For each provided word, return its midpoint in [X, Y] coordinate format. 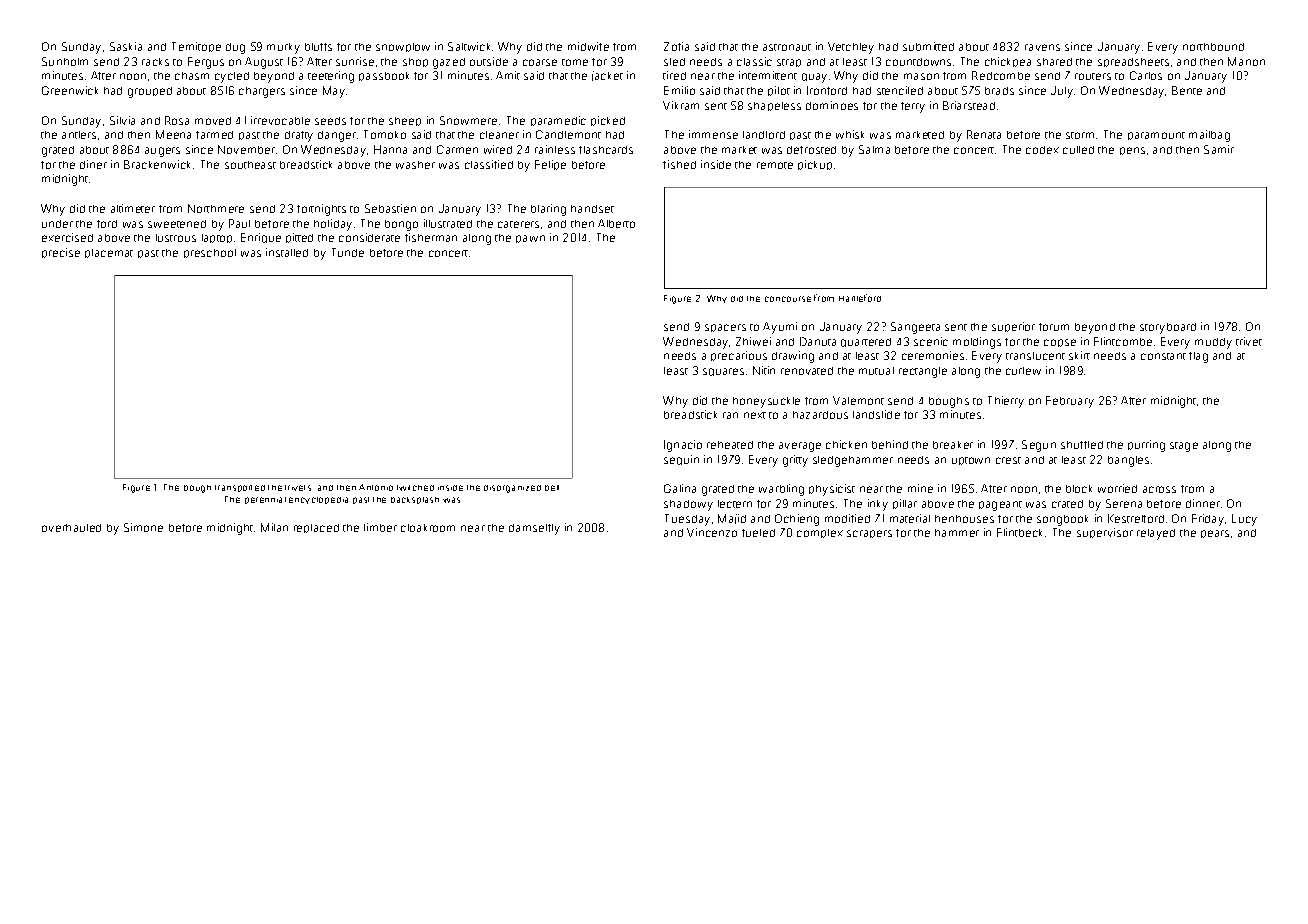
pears [1215, 534]
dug [235, 48]
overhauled [71, 528]
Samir [1219, 149]
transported [240, 488]
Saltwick [469, 46]
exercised [67, 237]
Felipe [550, 165]
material [910, 518]
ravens [1042, 47]
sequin [681, 460]
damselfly [534, 529]
